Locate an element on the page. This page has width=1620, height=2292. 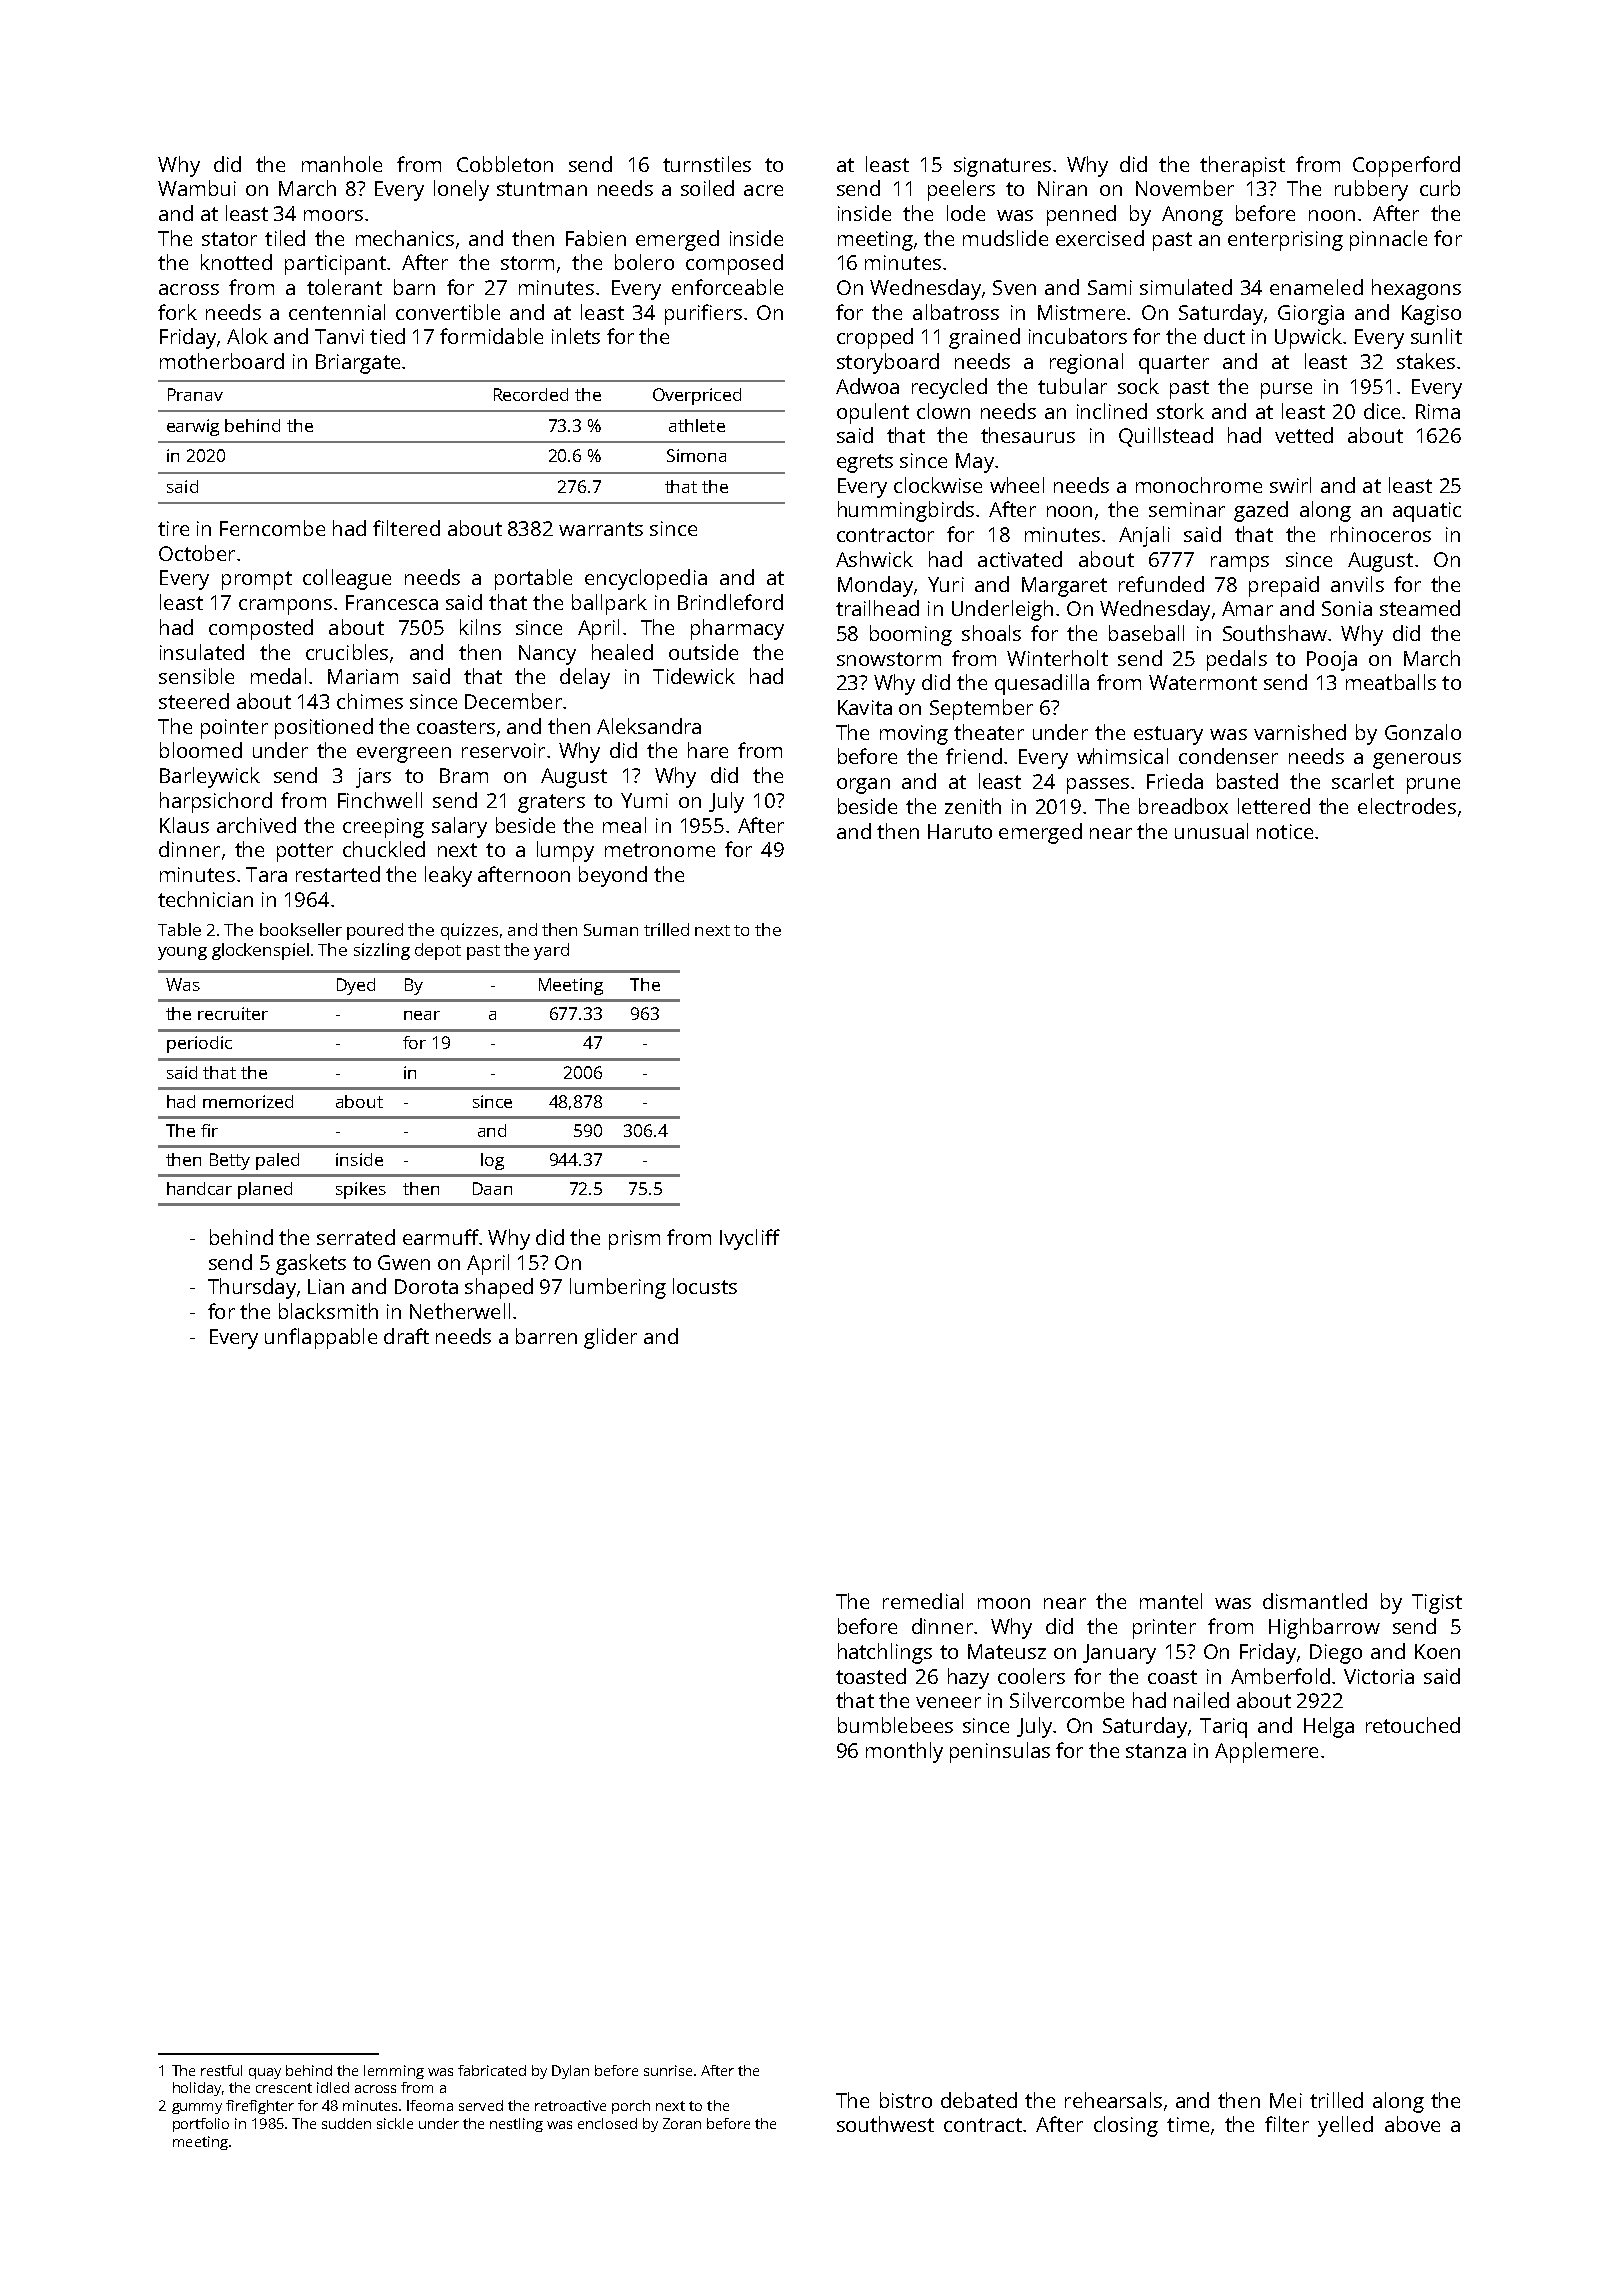
notice is located at coordinates (1285, 831).
